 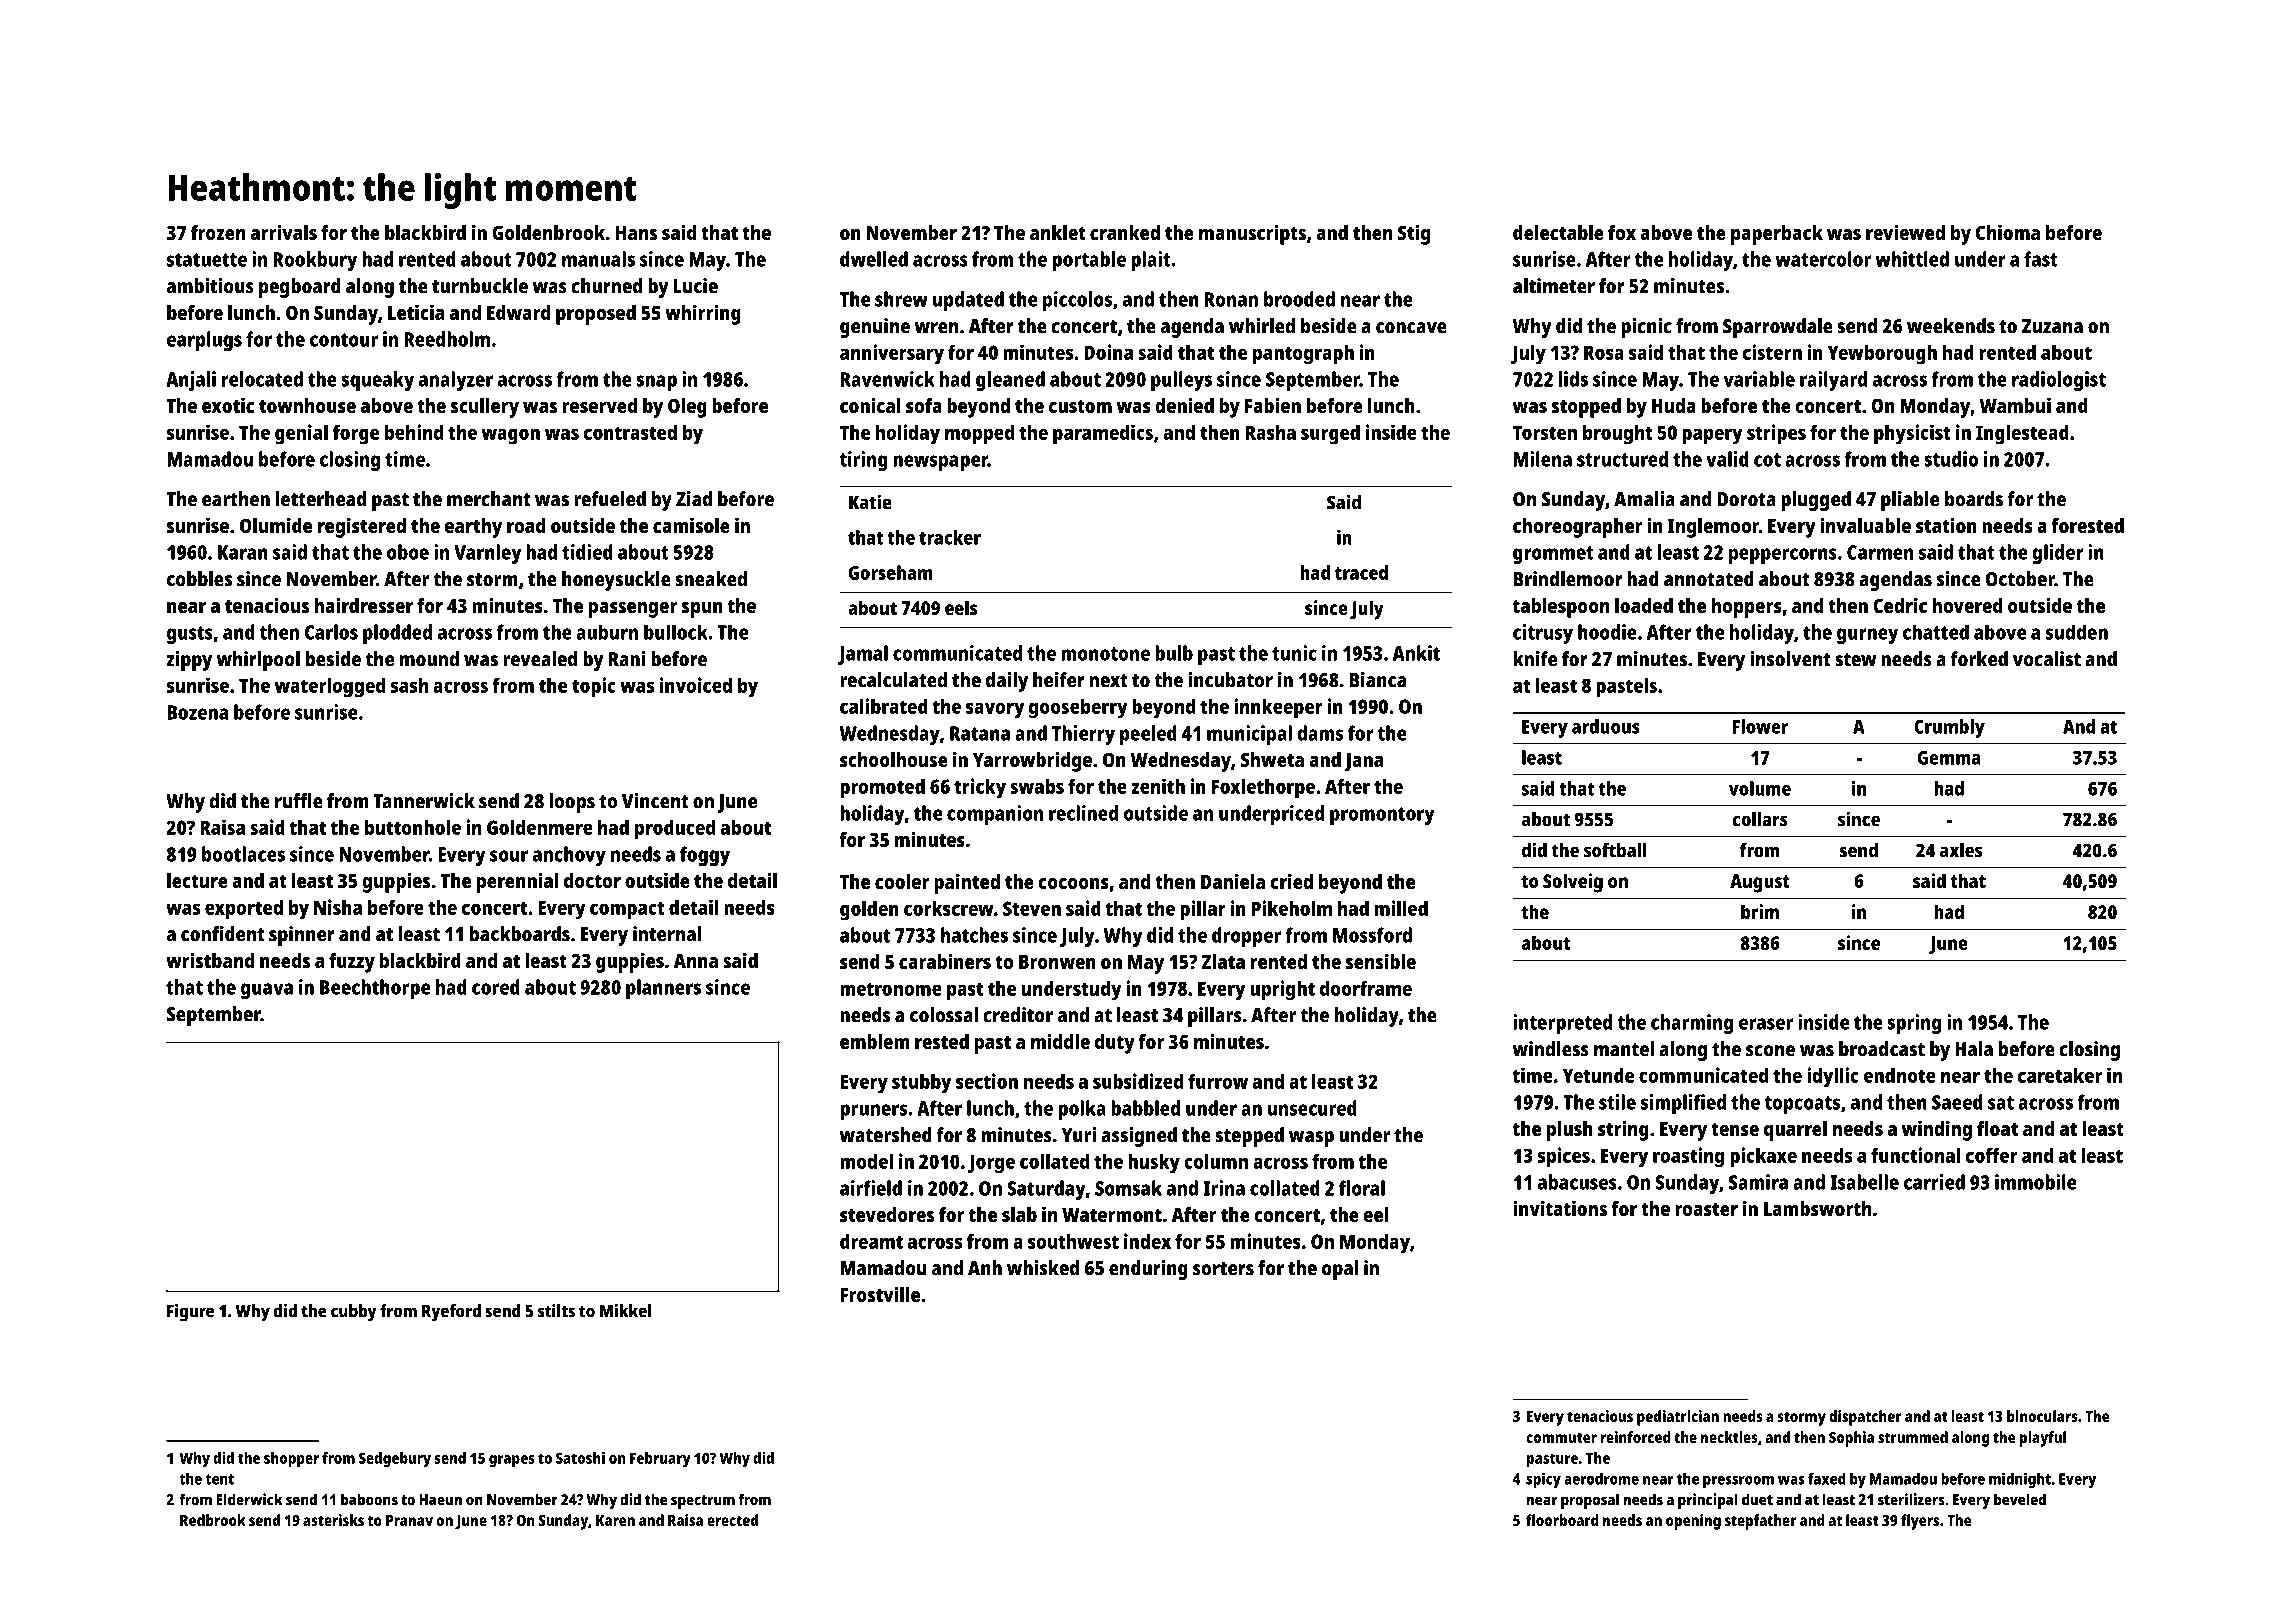 I want to click on forked, so click(x=1979, y=659).
